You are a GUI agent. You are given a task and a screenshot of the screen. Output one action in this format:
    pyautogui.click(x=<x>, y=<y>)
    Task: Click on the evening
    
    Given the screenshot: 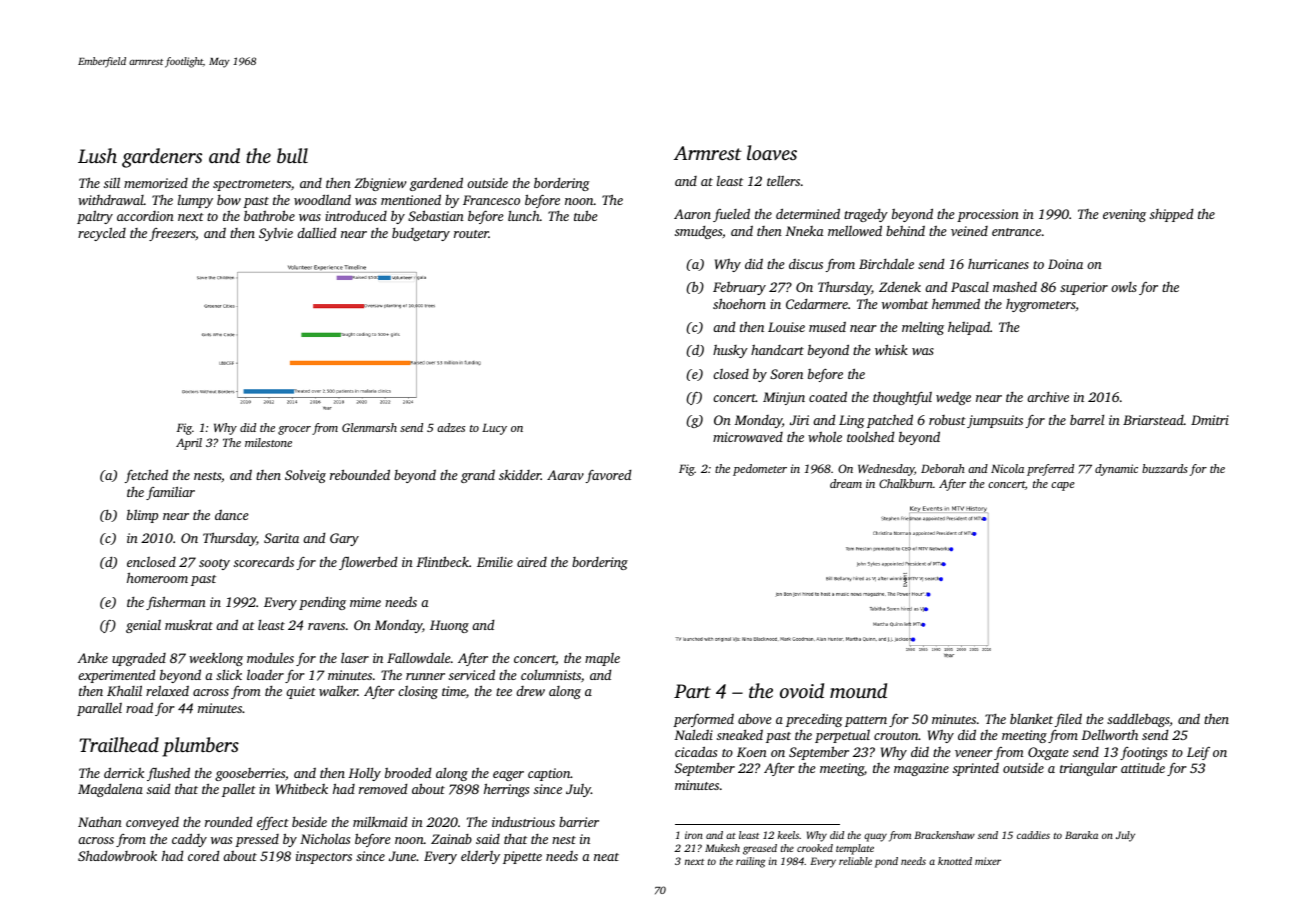 What is the action you would take?
    pyautogui.click(x=1124, y=215)
